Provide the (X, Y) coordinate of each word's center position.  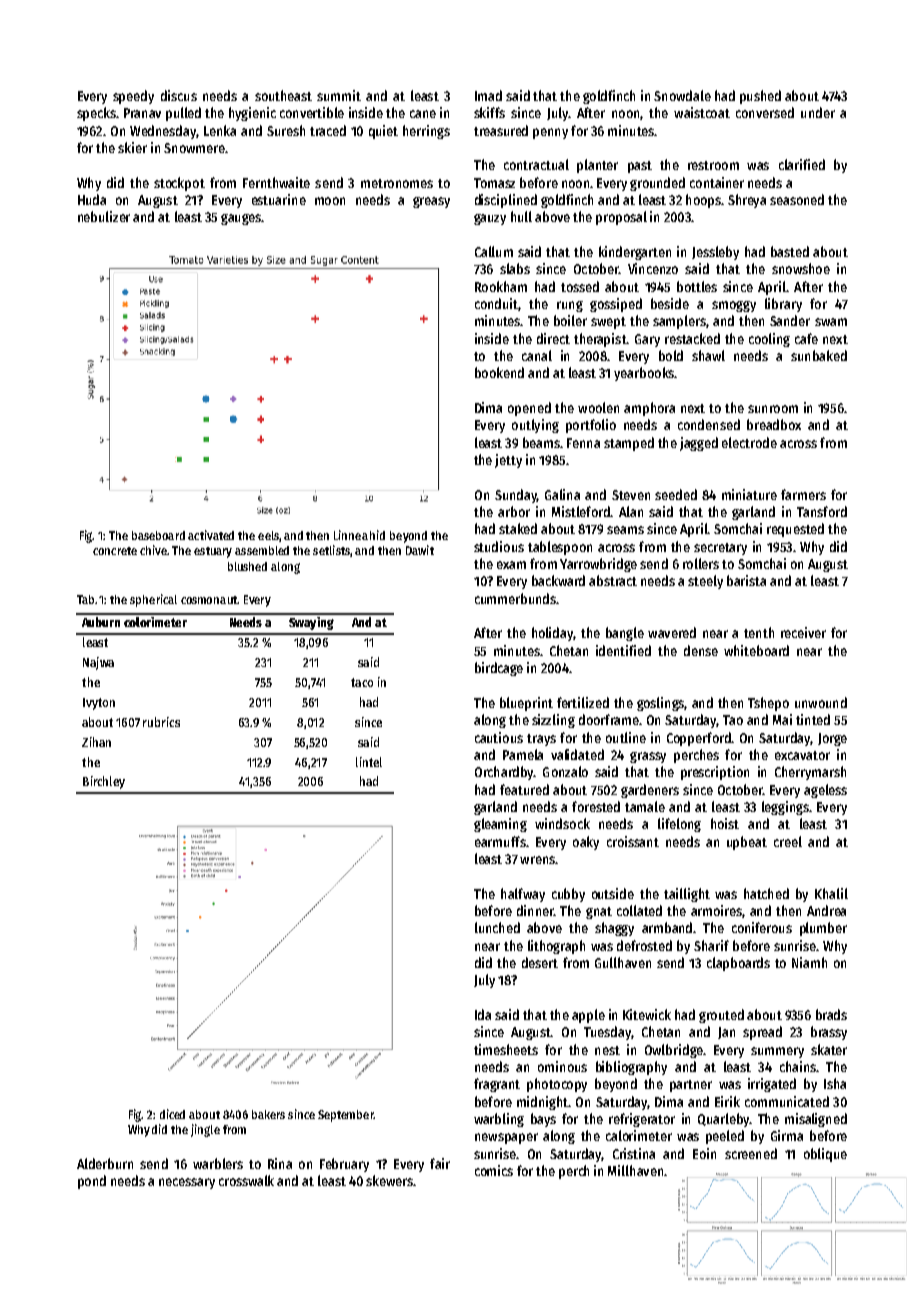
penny (550, 133)
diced (172, 1114)
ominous (562, 1066)
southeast (283, 95)
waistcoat (702, 112)
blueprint (526, 704)
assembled (262, 550)
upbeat (747, 843)
